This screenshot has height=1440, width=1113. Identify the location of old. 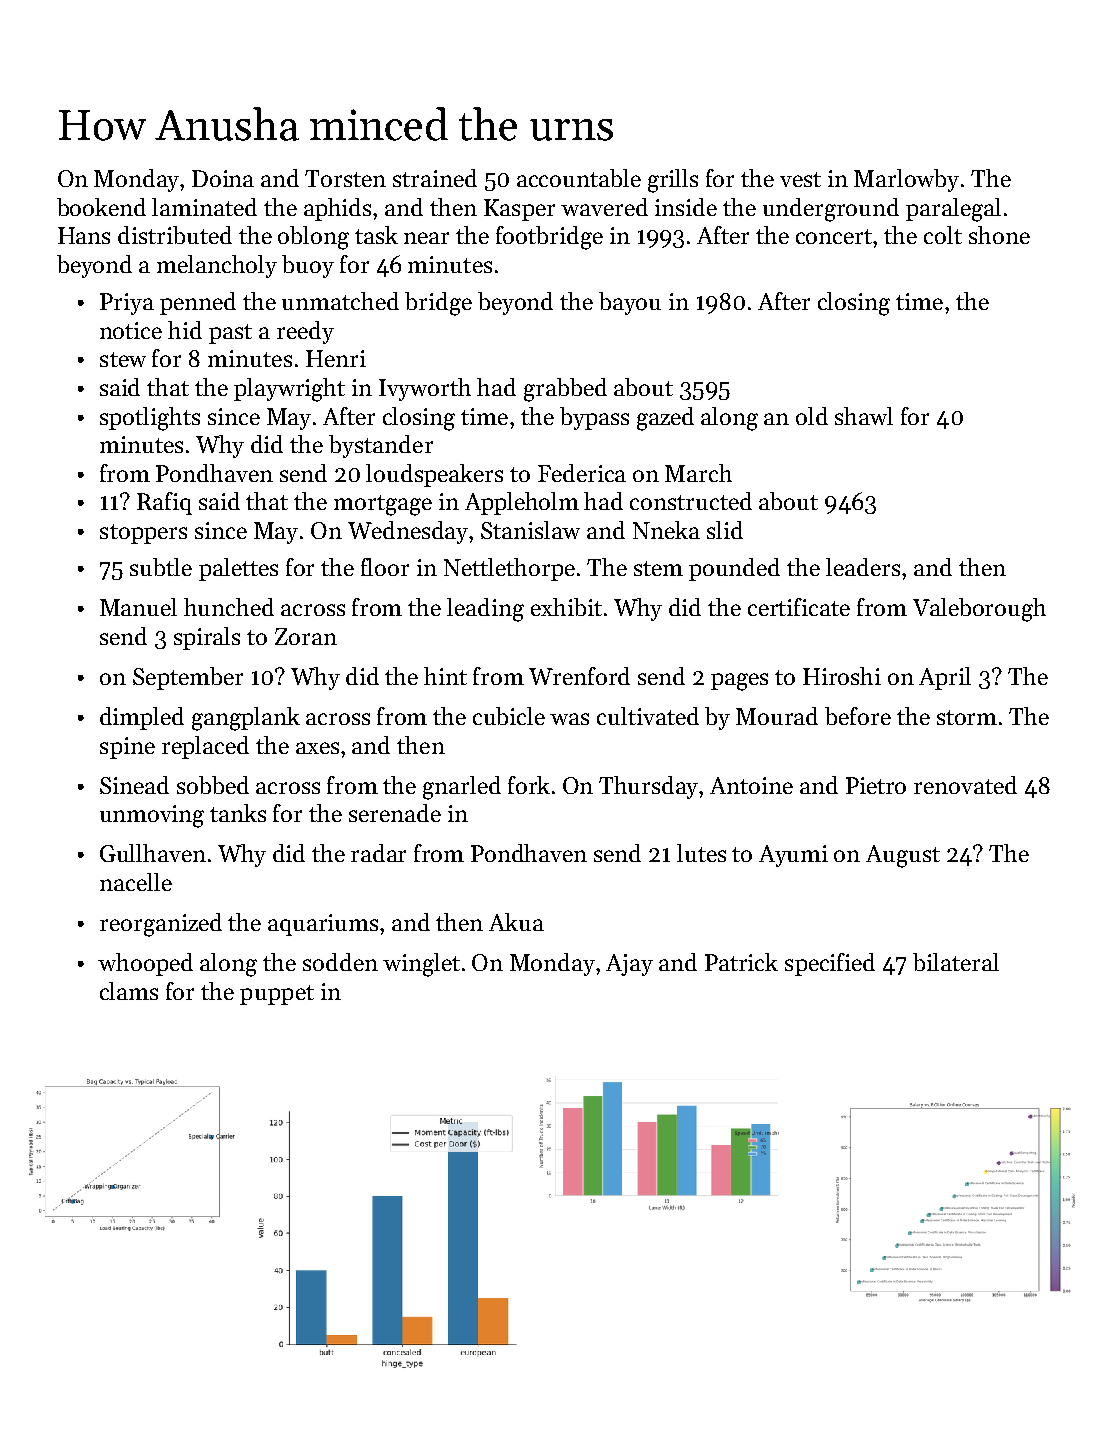
(812, 416).
